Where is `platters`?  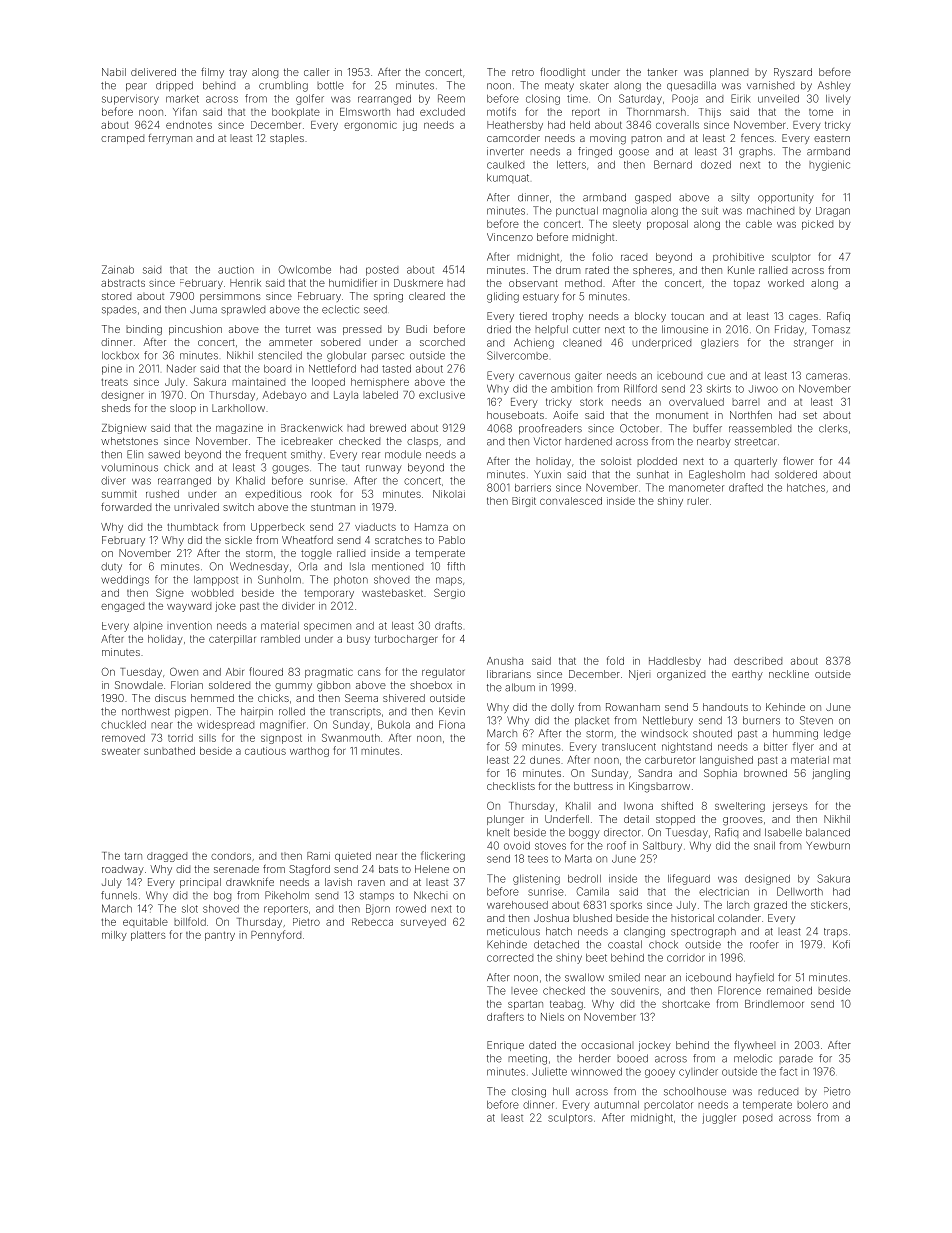 platters is located at coordinates (148, 936).
